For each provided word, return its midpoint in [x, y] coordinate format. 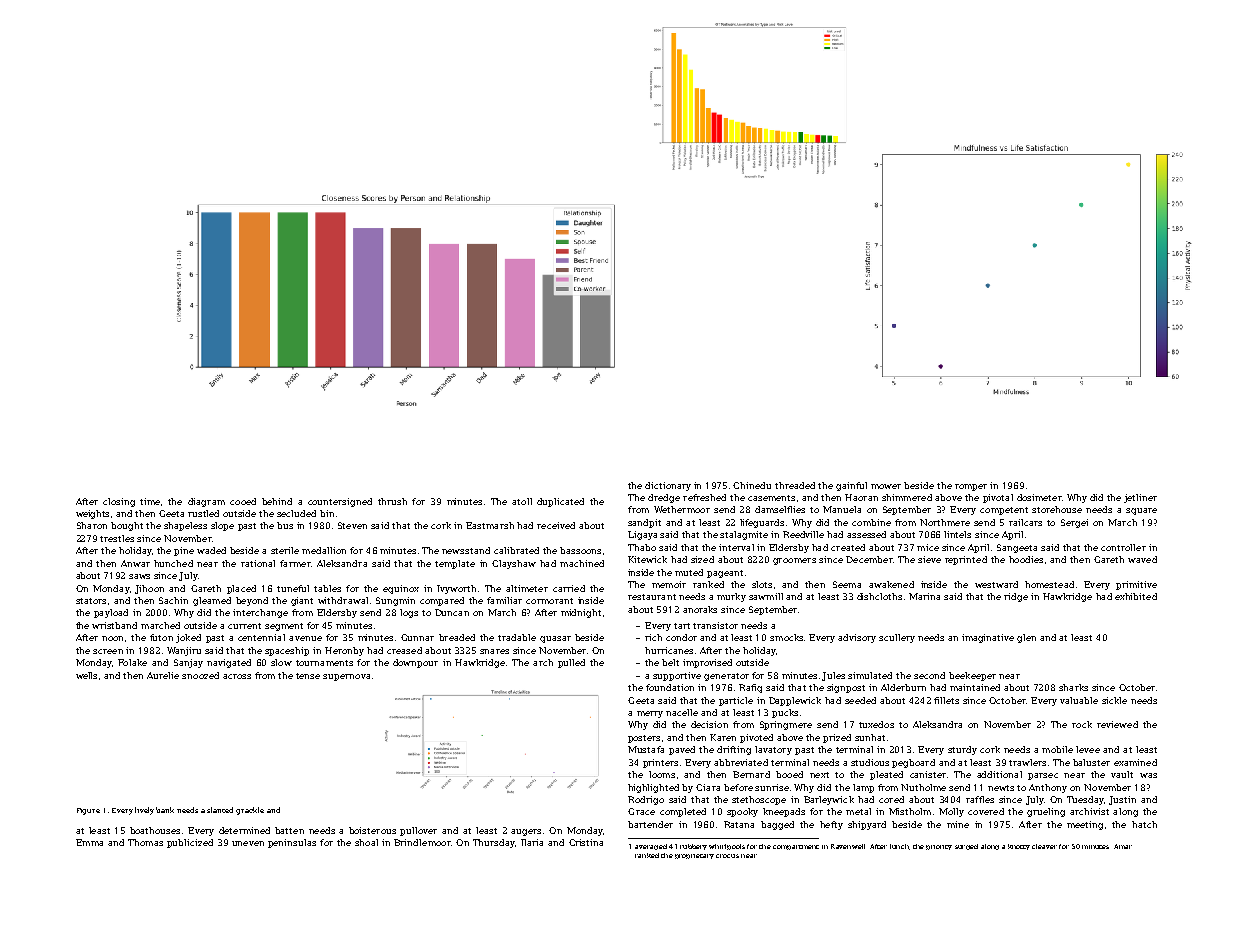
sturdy [962, 750]
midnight [581, 613]
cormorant [549, 601]
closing [119, 502]
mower [886, 486]
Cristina [586, 842]
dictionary [668, 486]
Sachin [173, 600]
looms [662, 774]
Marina [924, 596]
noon [112, 638]
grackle [250, 811]
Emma [89, 842]
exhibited [1136, 596]
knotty [1019, 847]
